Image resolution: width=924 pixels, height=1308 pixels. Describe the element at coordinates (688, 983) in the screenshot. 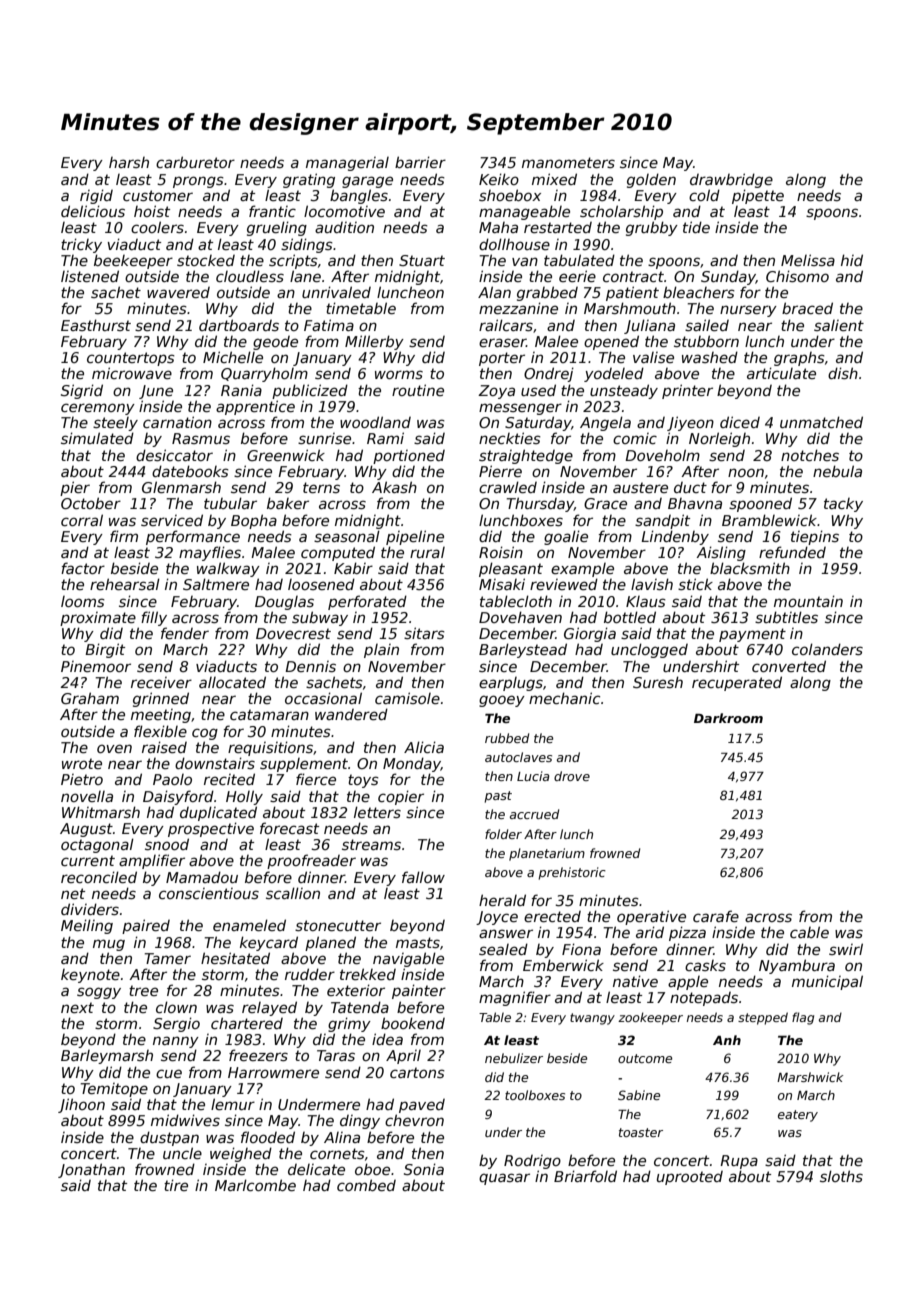

I see `apple` at that location.
